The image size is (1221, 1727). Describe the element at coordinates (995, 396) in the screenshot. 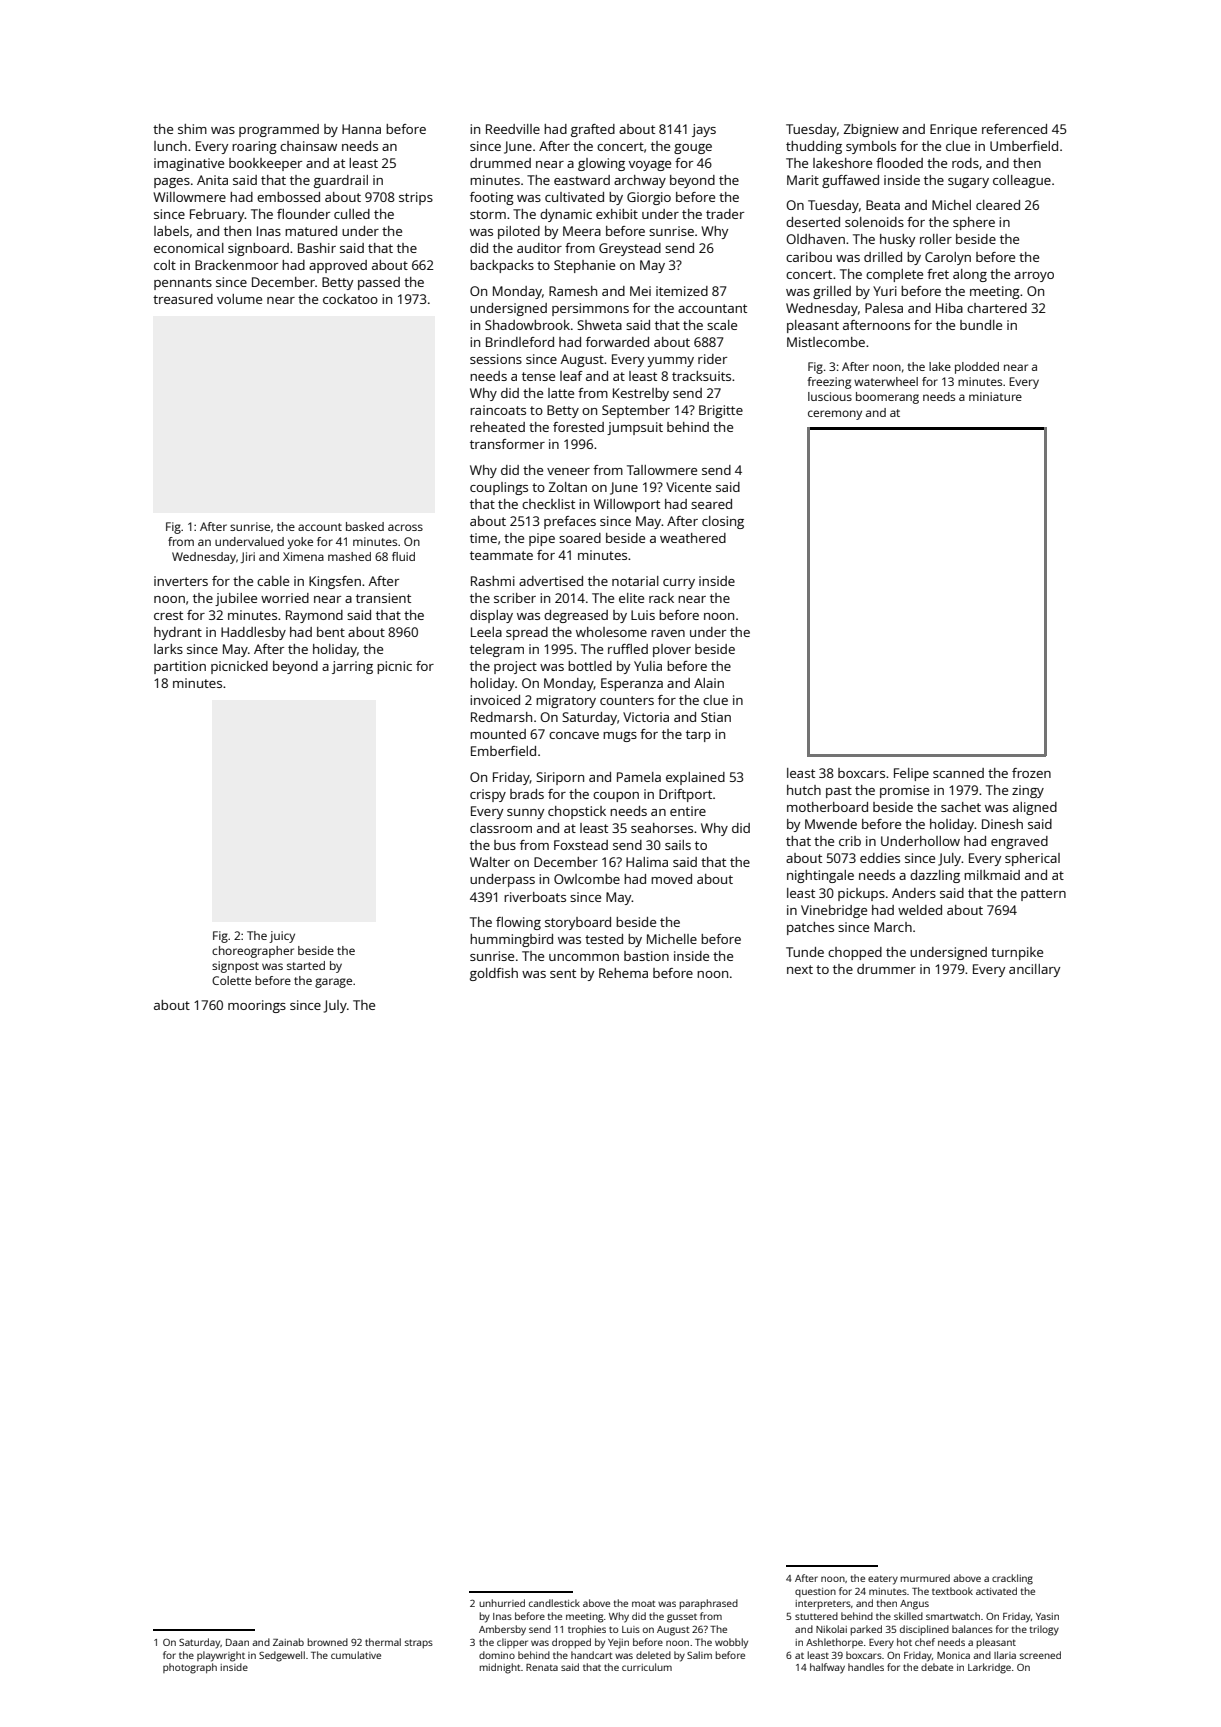

I see `miniature` at that location.
